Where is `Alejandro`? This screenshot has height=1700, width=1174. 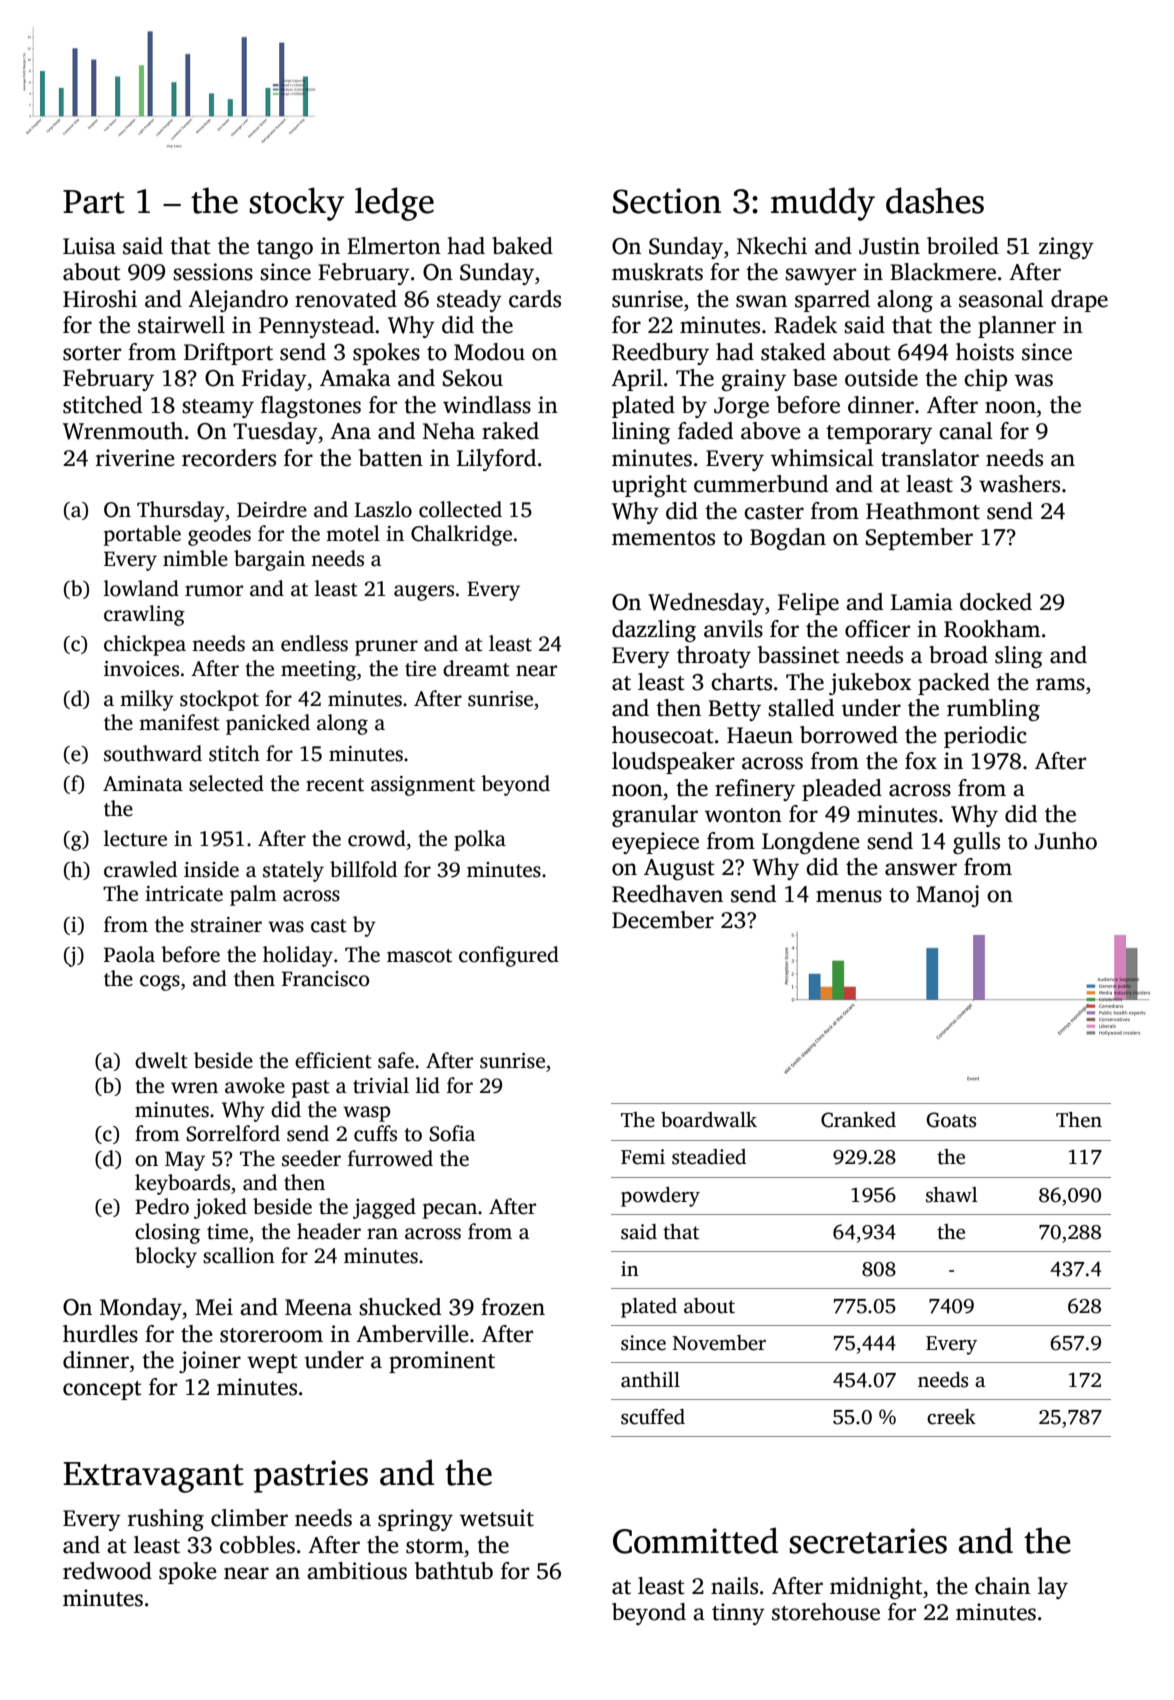
Alejandro is located at coordinates (238, 301).
